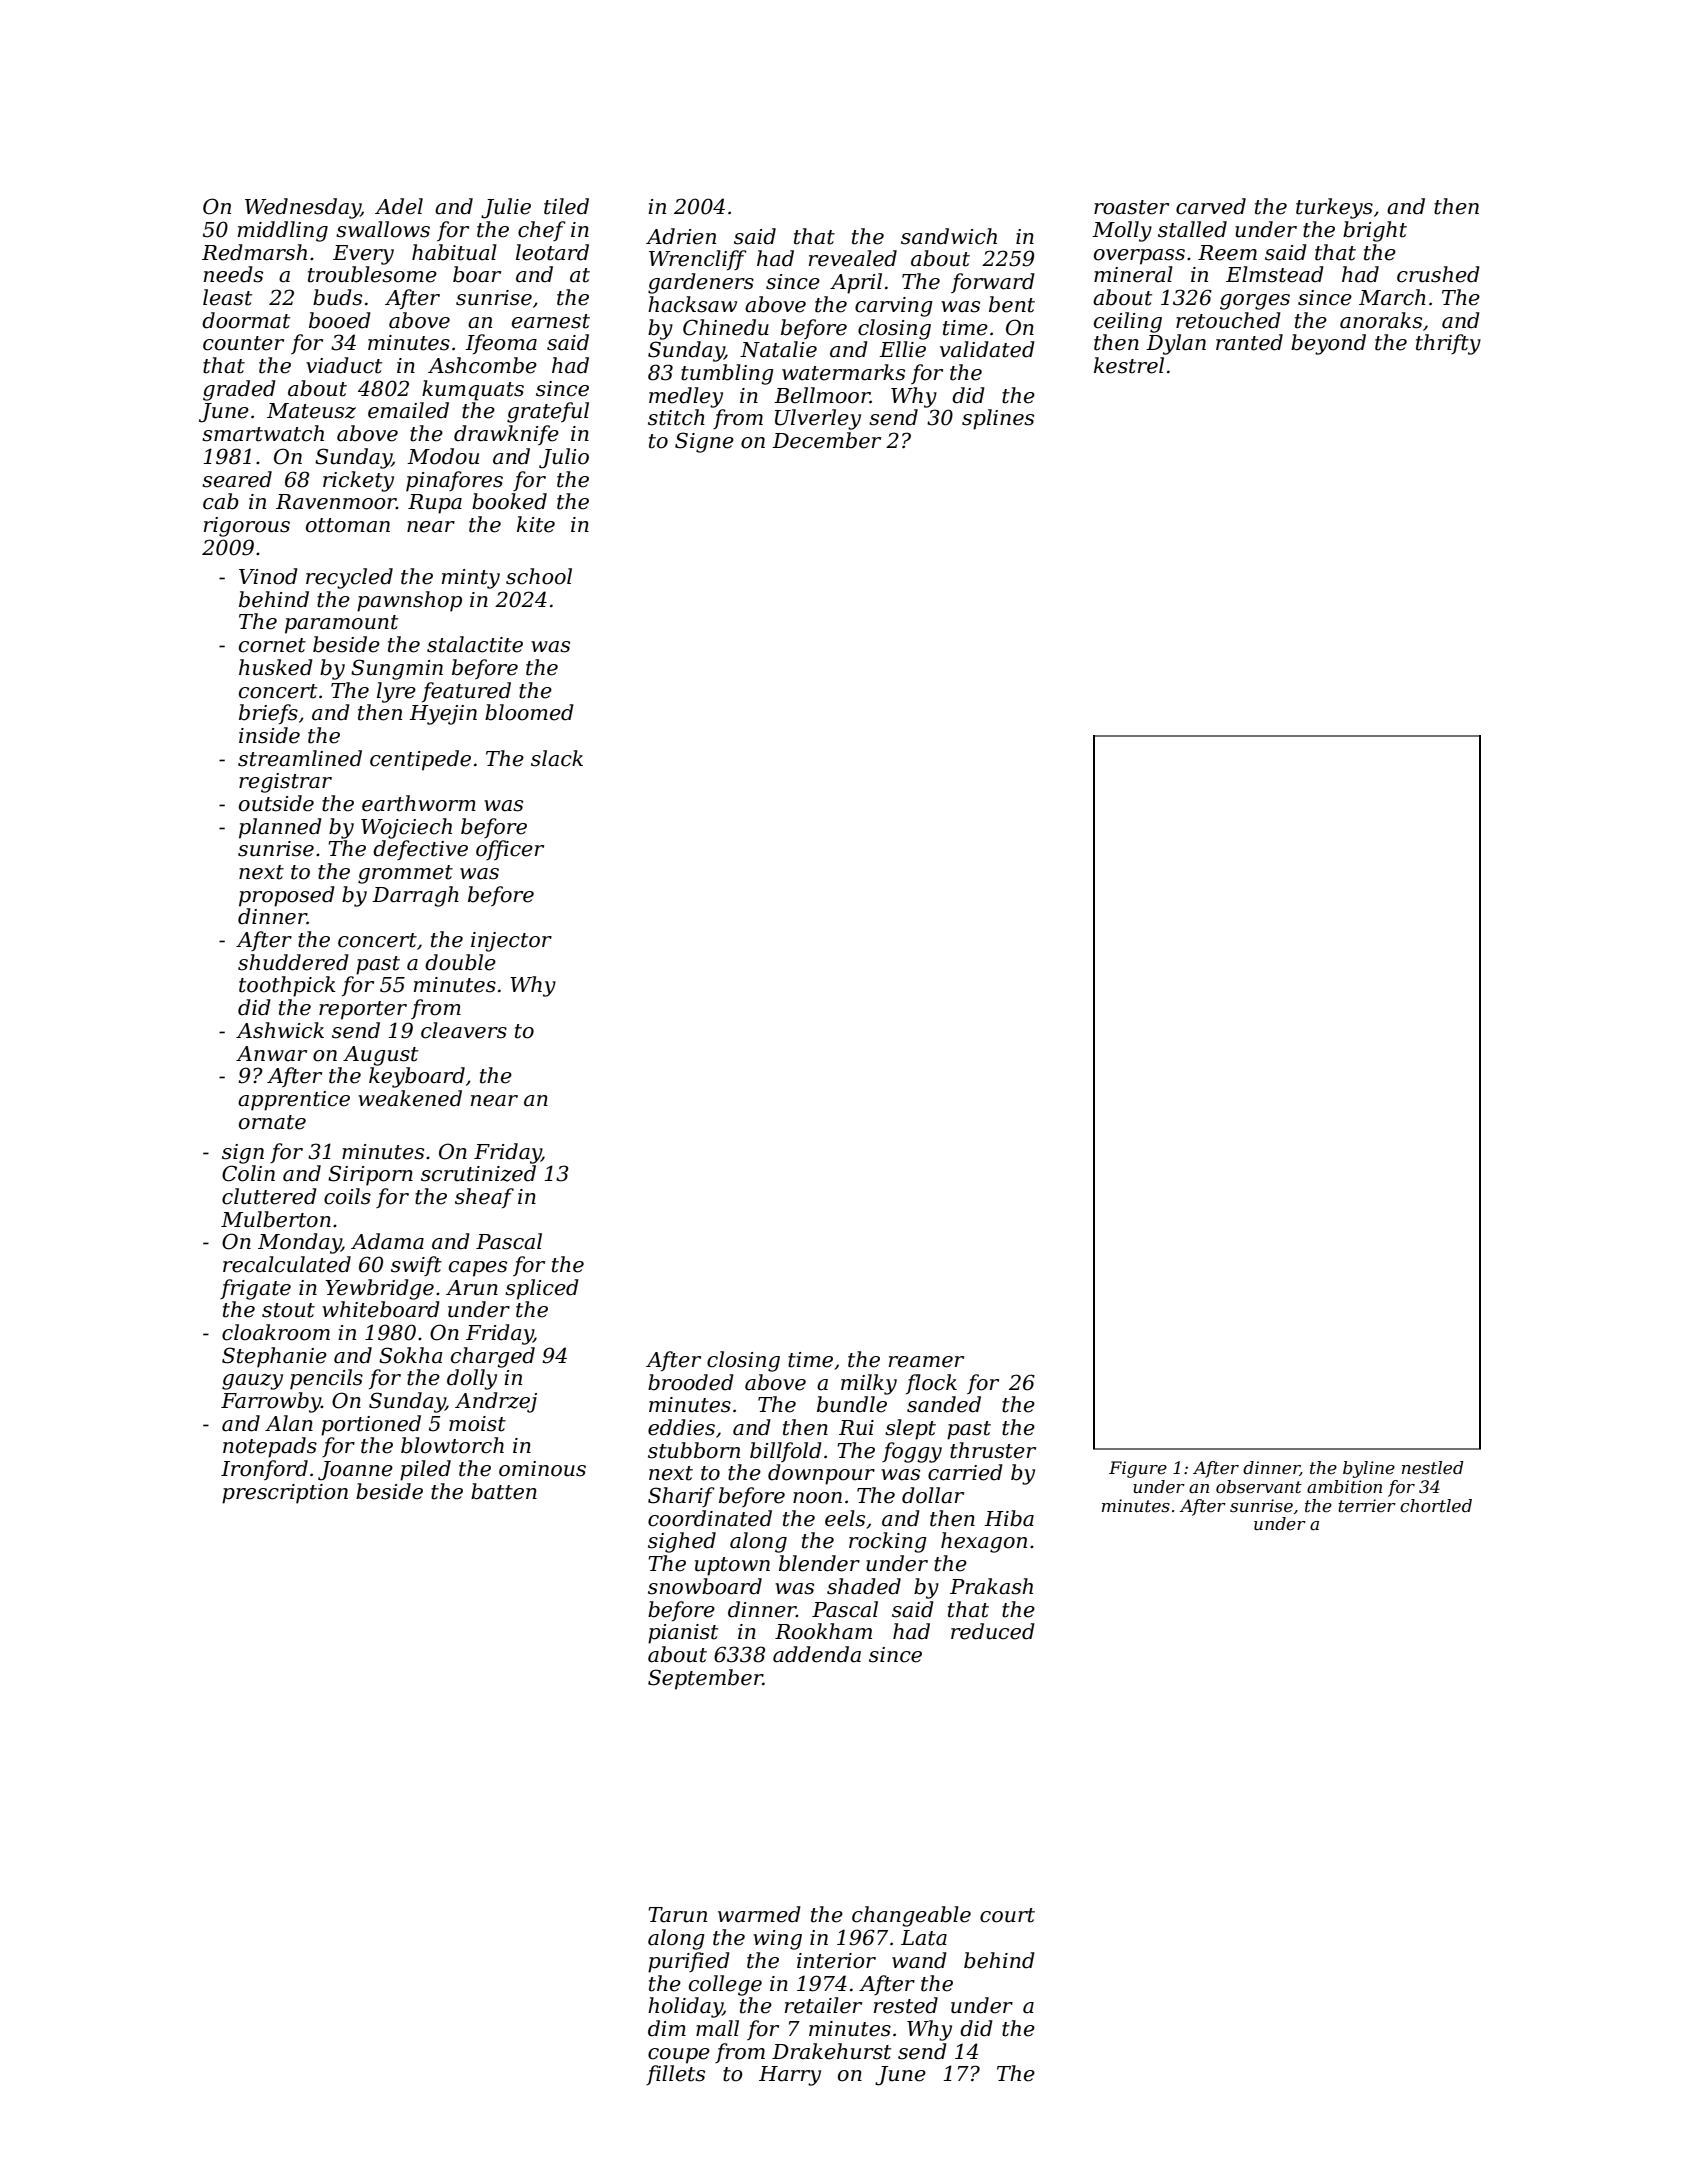  Describe the element at coordinates (998, 419) in the screenshot. I see `splines` at that location.
